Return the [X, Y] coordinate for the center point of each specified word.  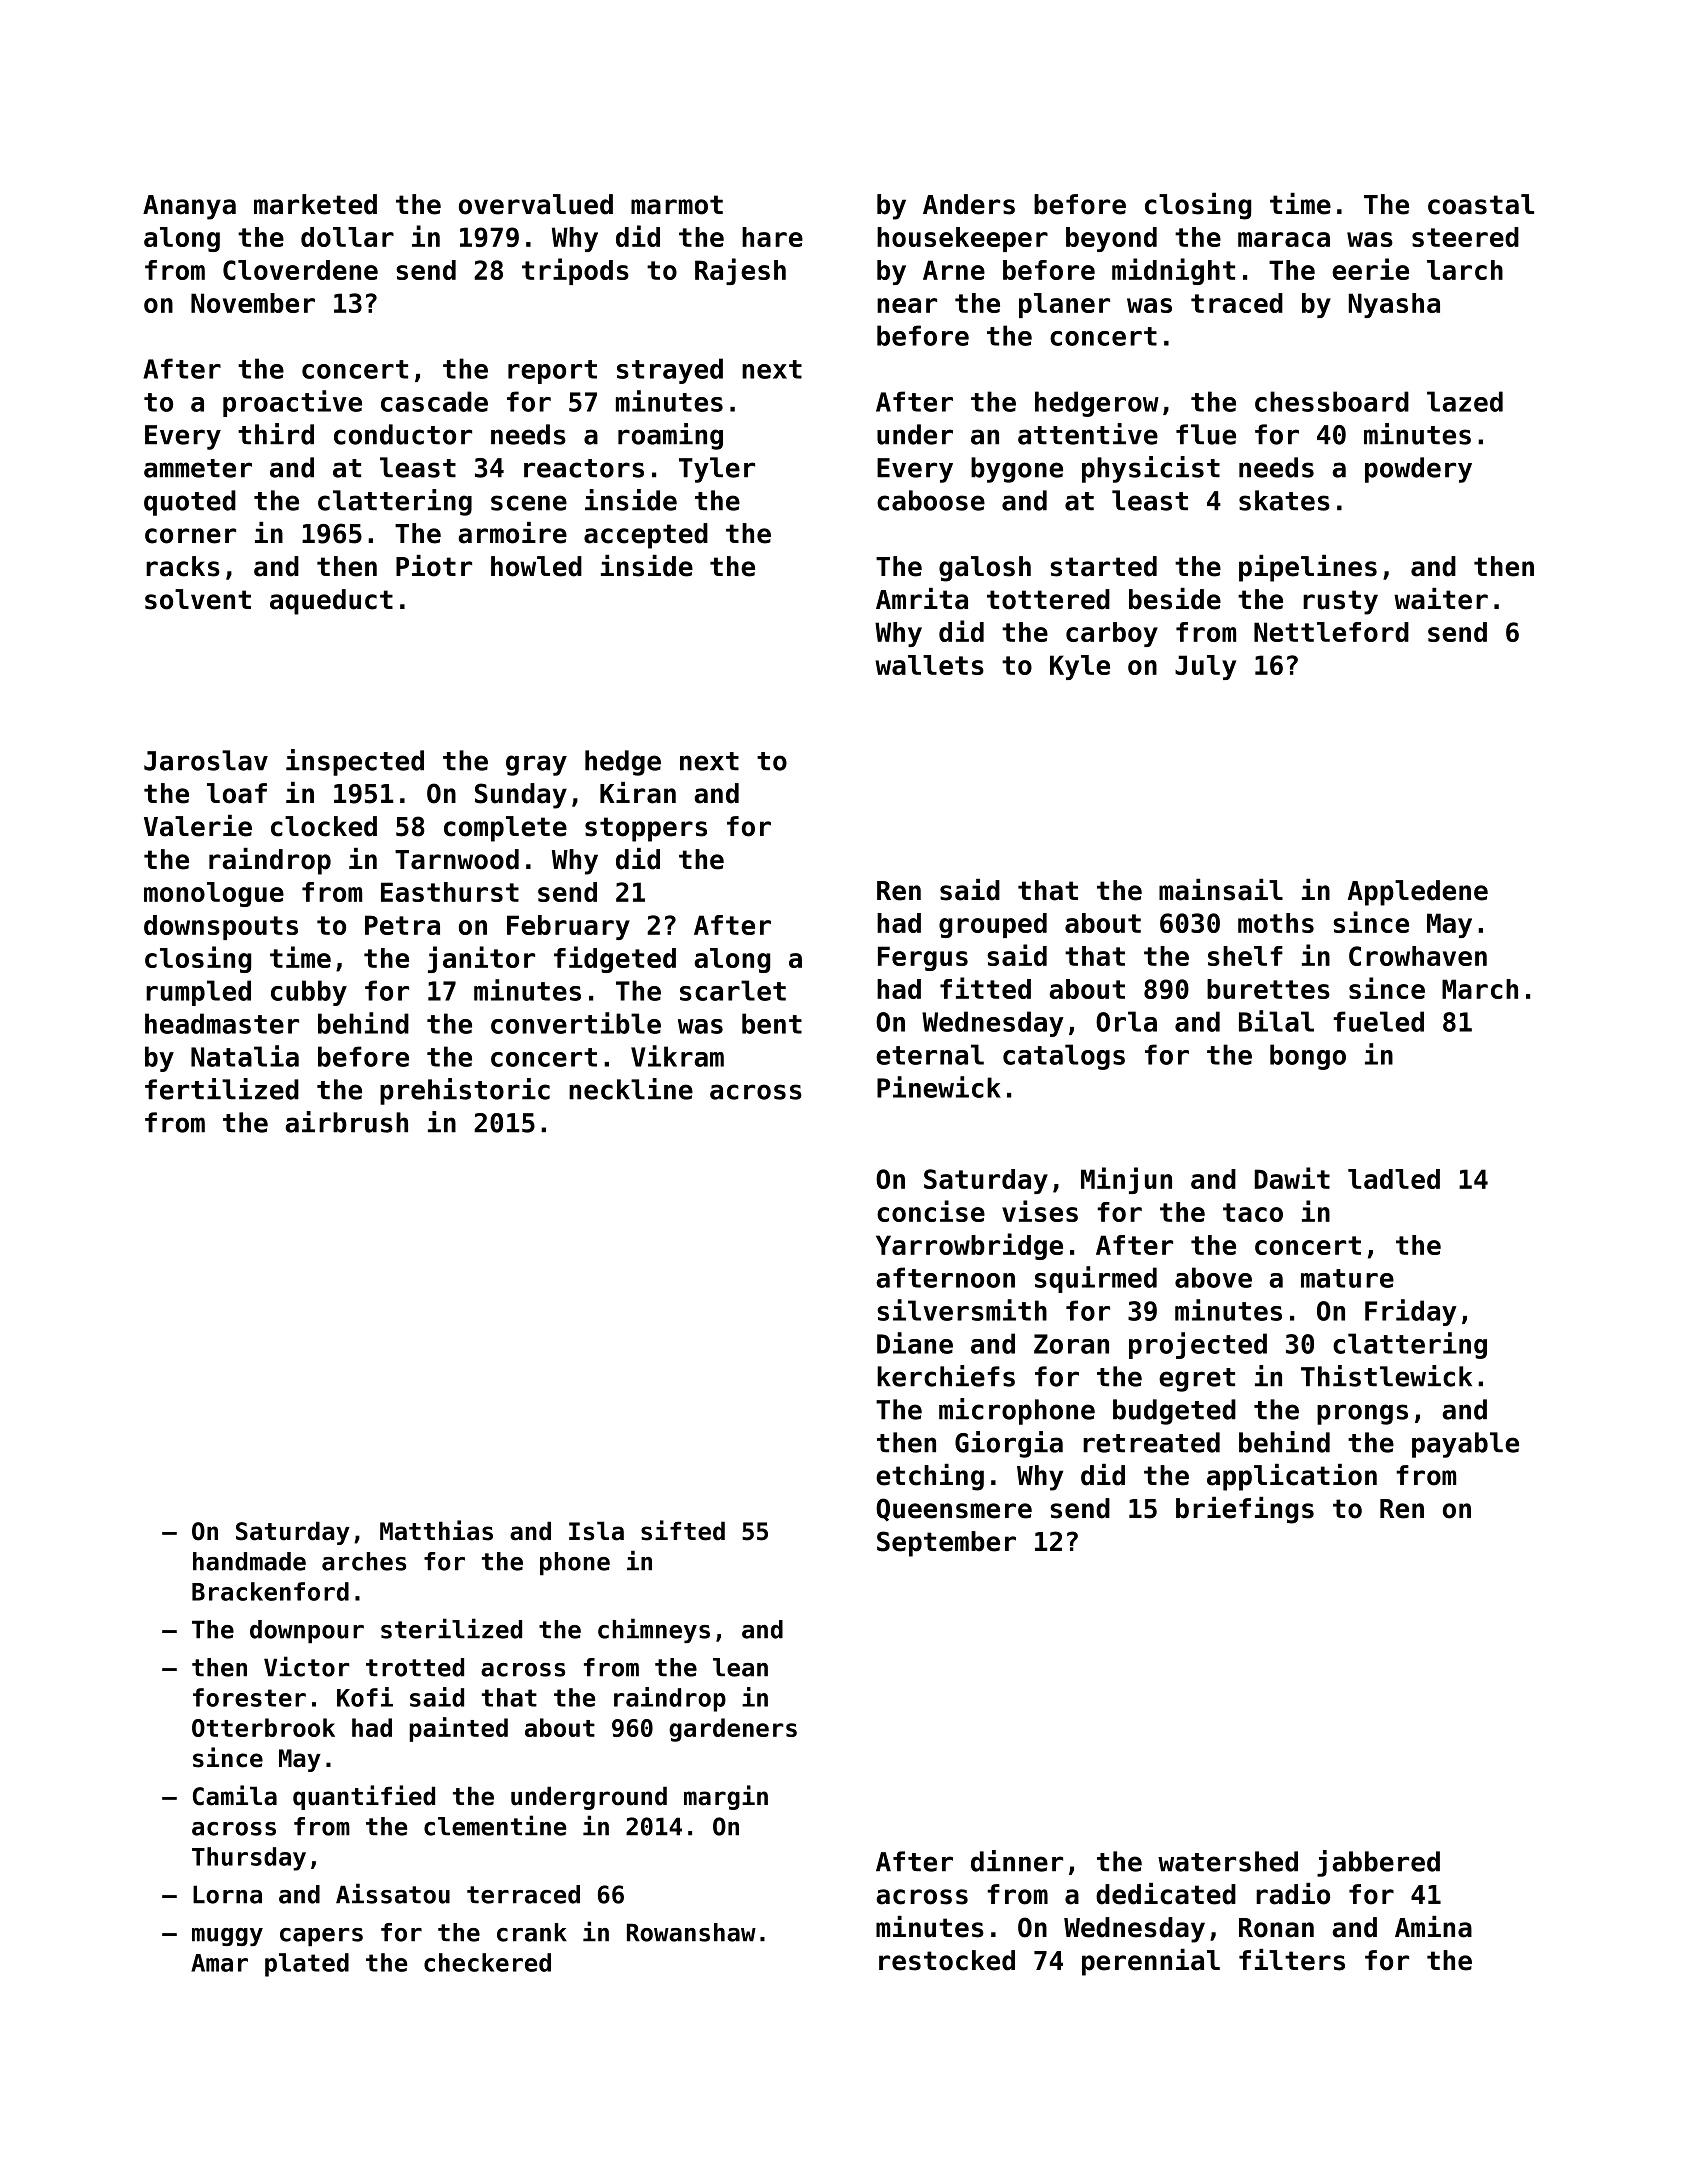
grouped [993, 925]
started [1103, 566]
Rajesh [740, 271]
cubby [309, 993]
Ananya [189, 207]
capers [321, 1937]
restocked [947, 1960]
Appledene [1418, 893]
